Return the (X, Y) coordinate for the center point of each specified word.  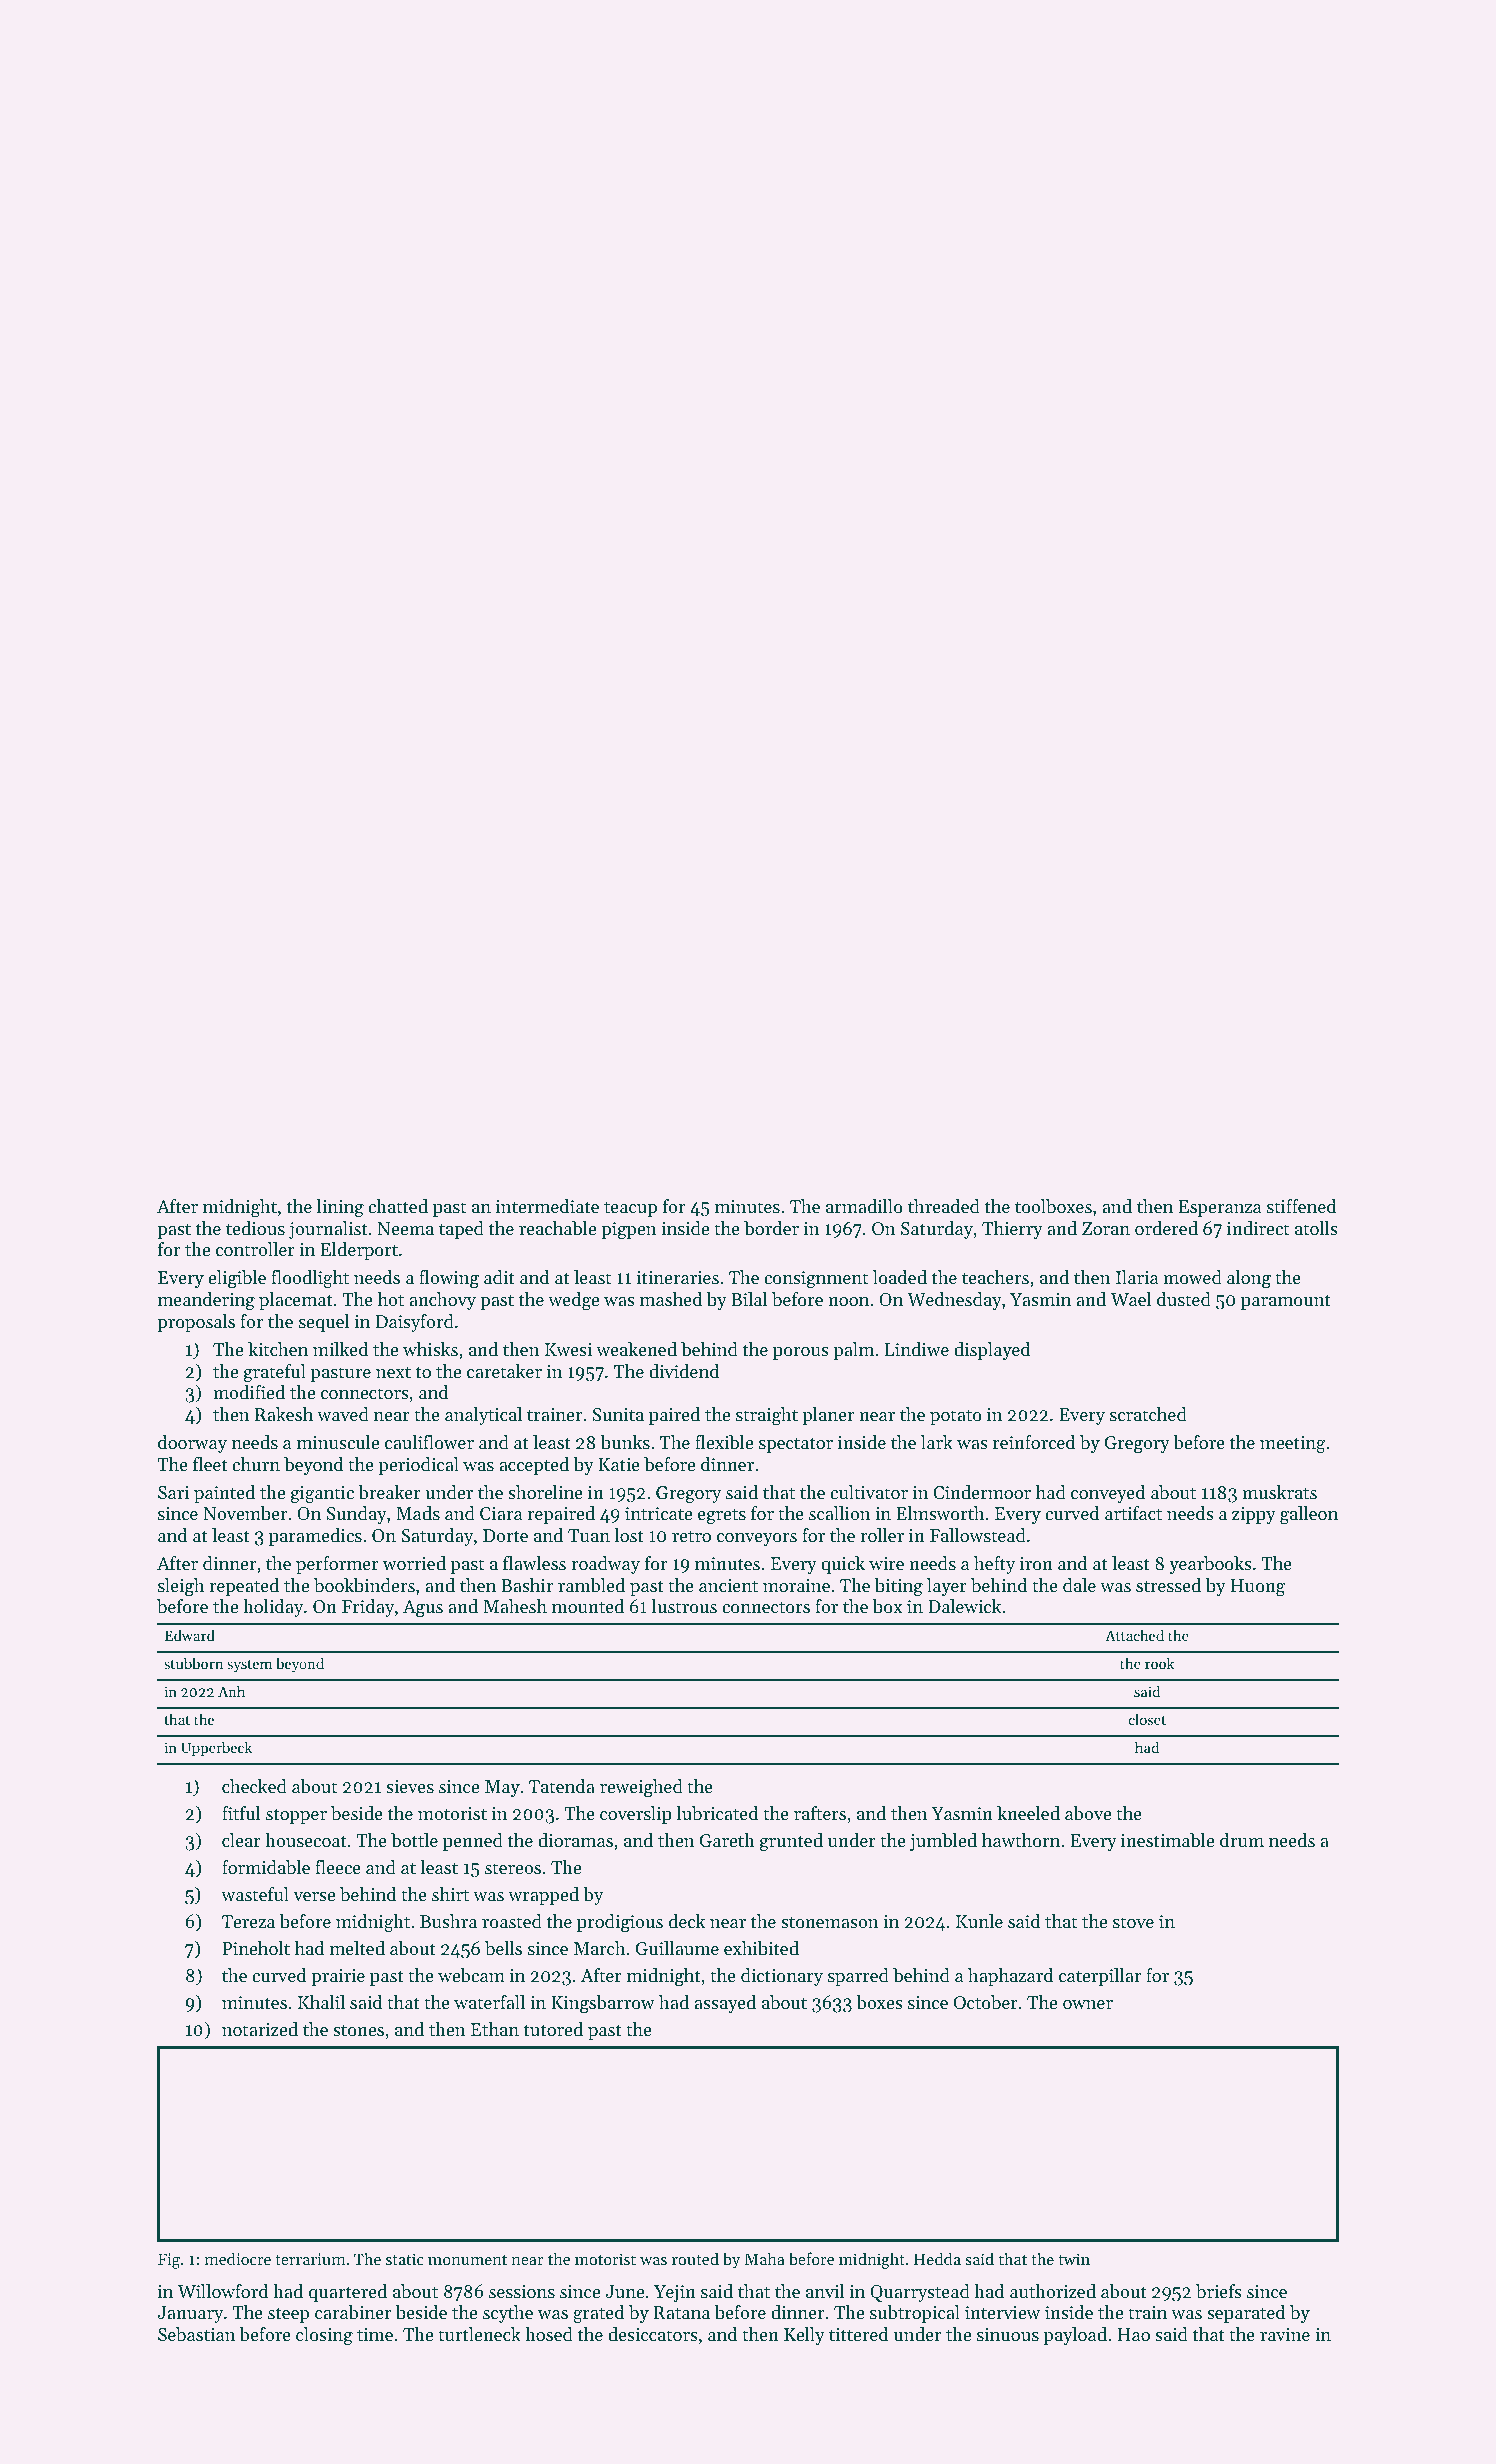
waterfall (489, 2002)
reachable (557, 1228)
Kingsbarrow (603, 2004)
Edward (190, 1635)
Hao (1133, 2334)
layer (947, 1587)
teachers (995, 1277)
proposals (196, 1323)
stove (1133, 1922)
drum (1242, 1840)
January (190, 2314)
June (624, 2291)
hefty (994, 1565)
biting (899, 1587)
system (249, 1666)
